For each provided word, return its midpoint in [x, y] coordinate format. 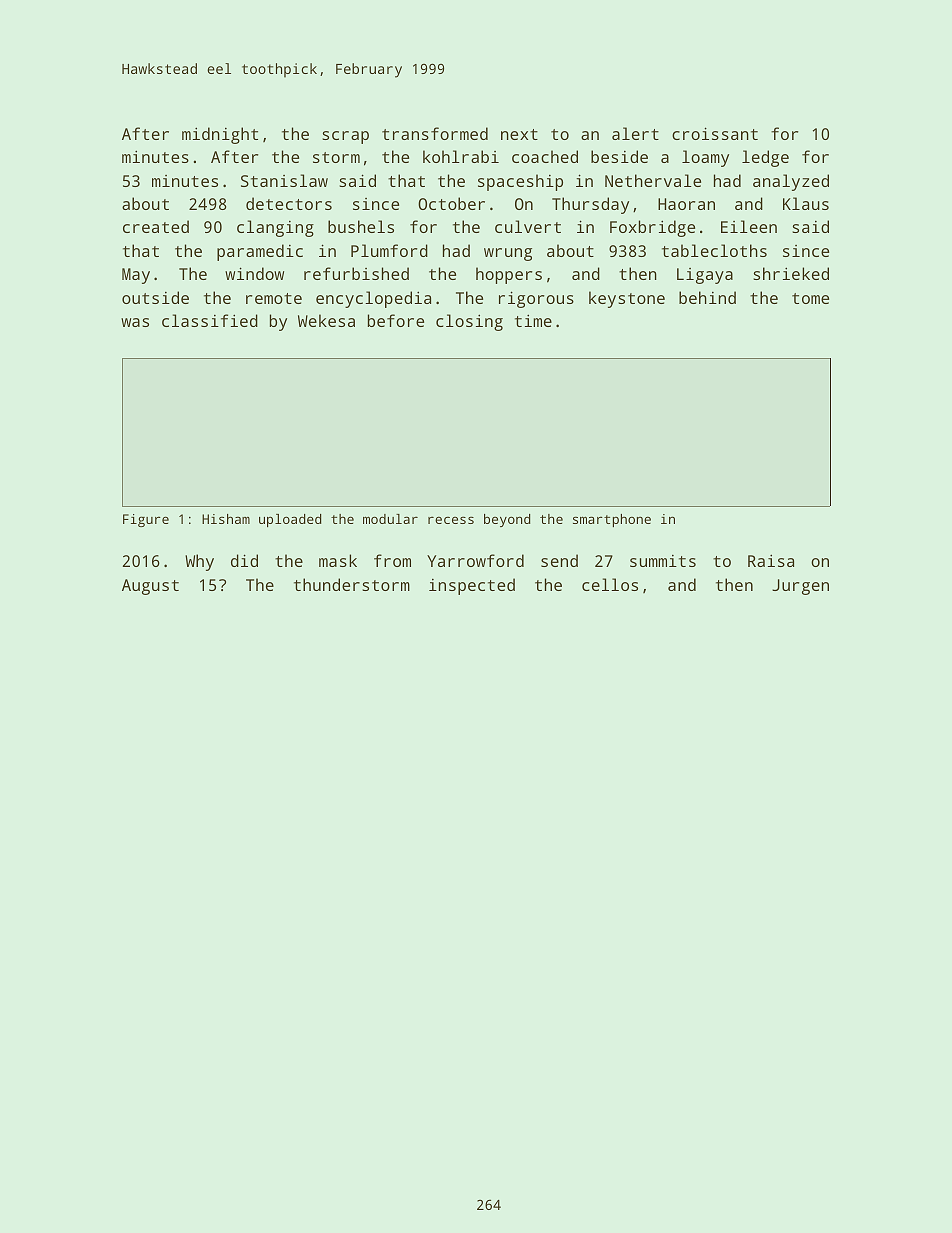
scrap [345, 137]
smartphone [612, 520]
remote [274, 298]
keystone [627, 299]
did [244, 560]
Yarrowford [475, 560]
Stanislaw [284, 180]
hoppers [509, 275]
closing [469, 322]
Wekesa [326, 320]
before [396, 320]
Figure [146, 520]
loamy [705, 158]
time [533, 320]
